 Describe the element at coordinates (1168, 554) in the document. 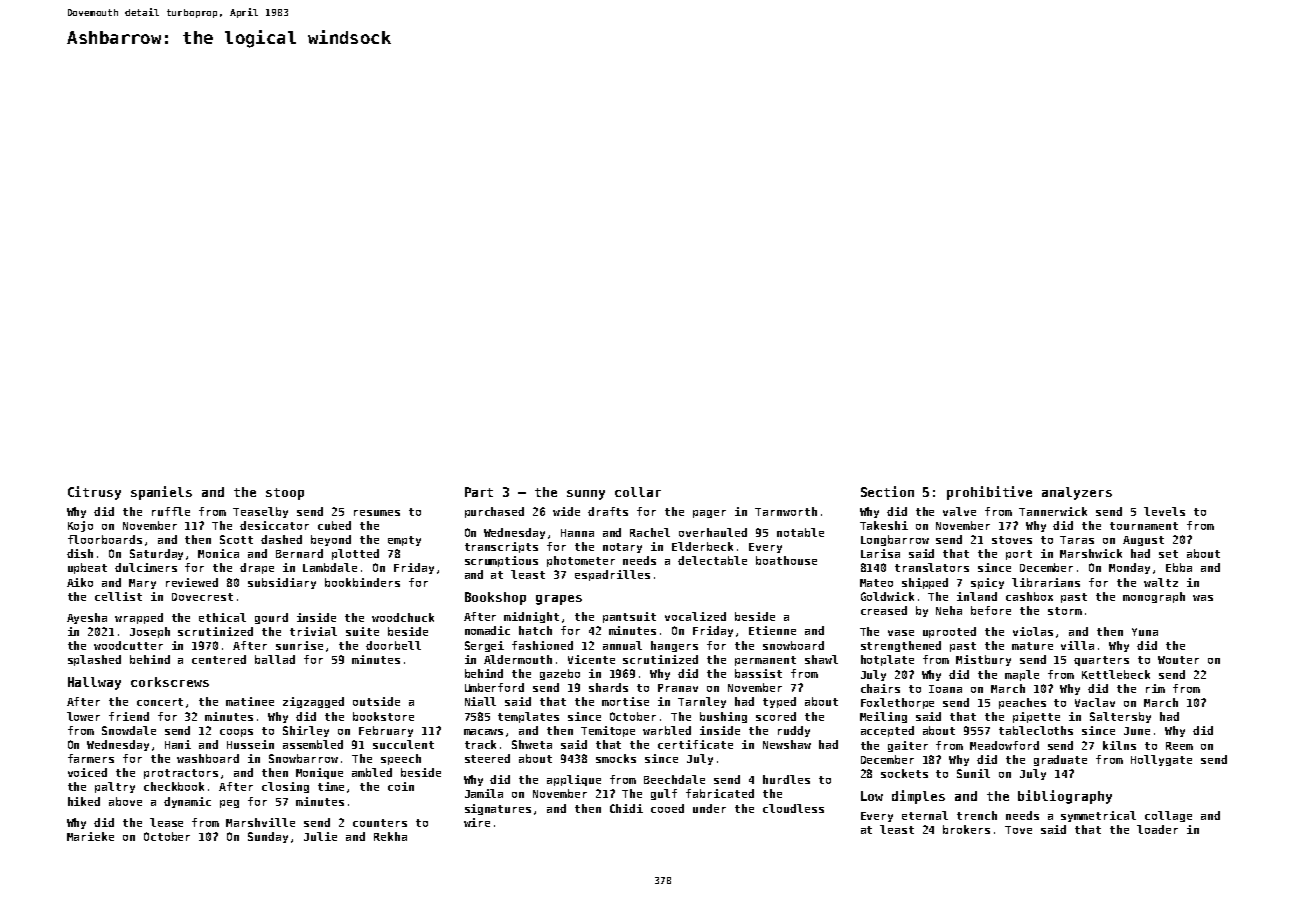

I see `set` at that location.
